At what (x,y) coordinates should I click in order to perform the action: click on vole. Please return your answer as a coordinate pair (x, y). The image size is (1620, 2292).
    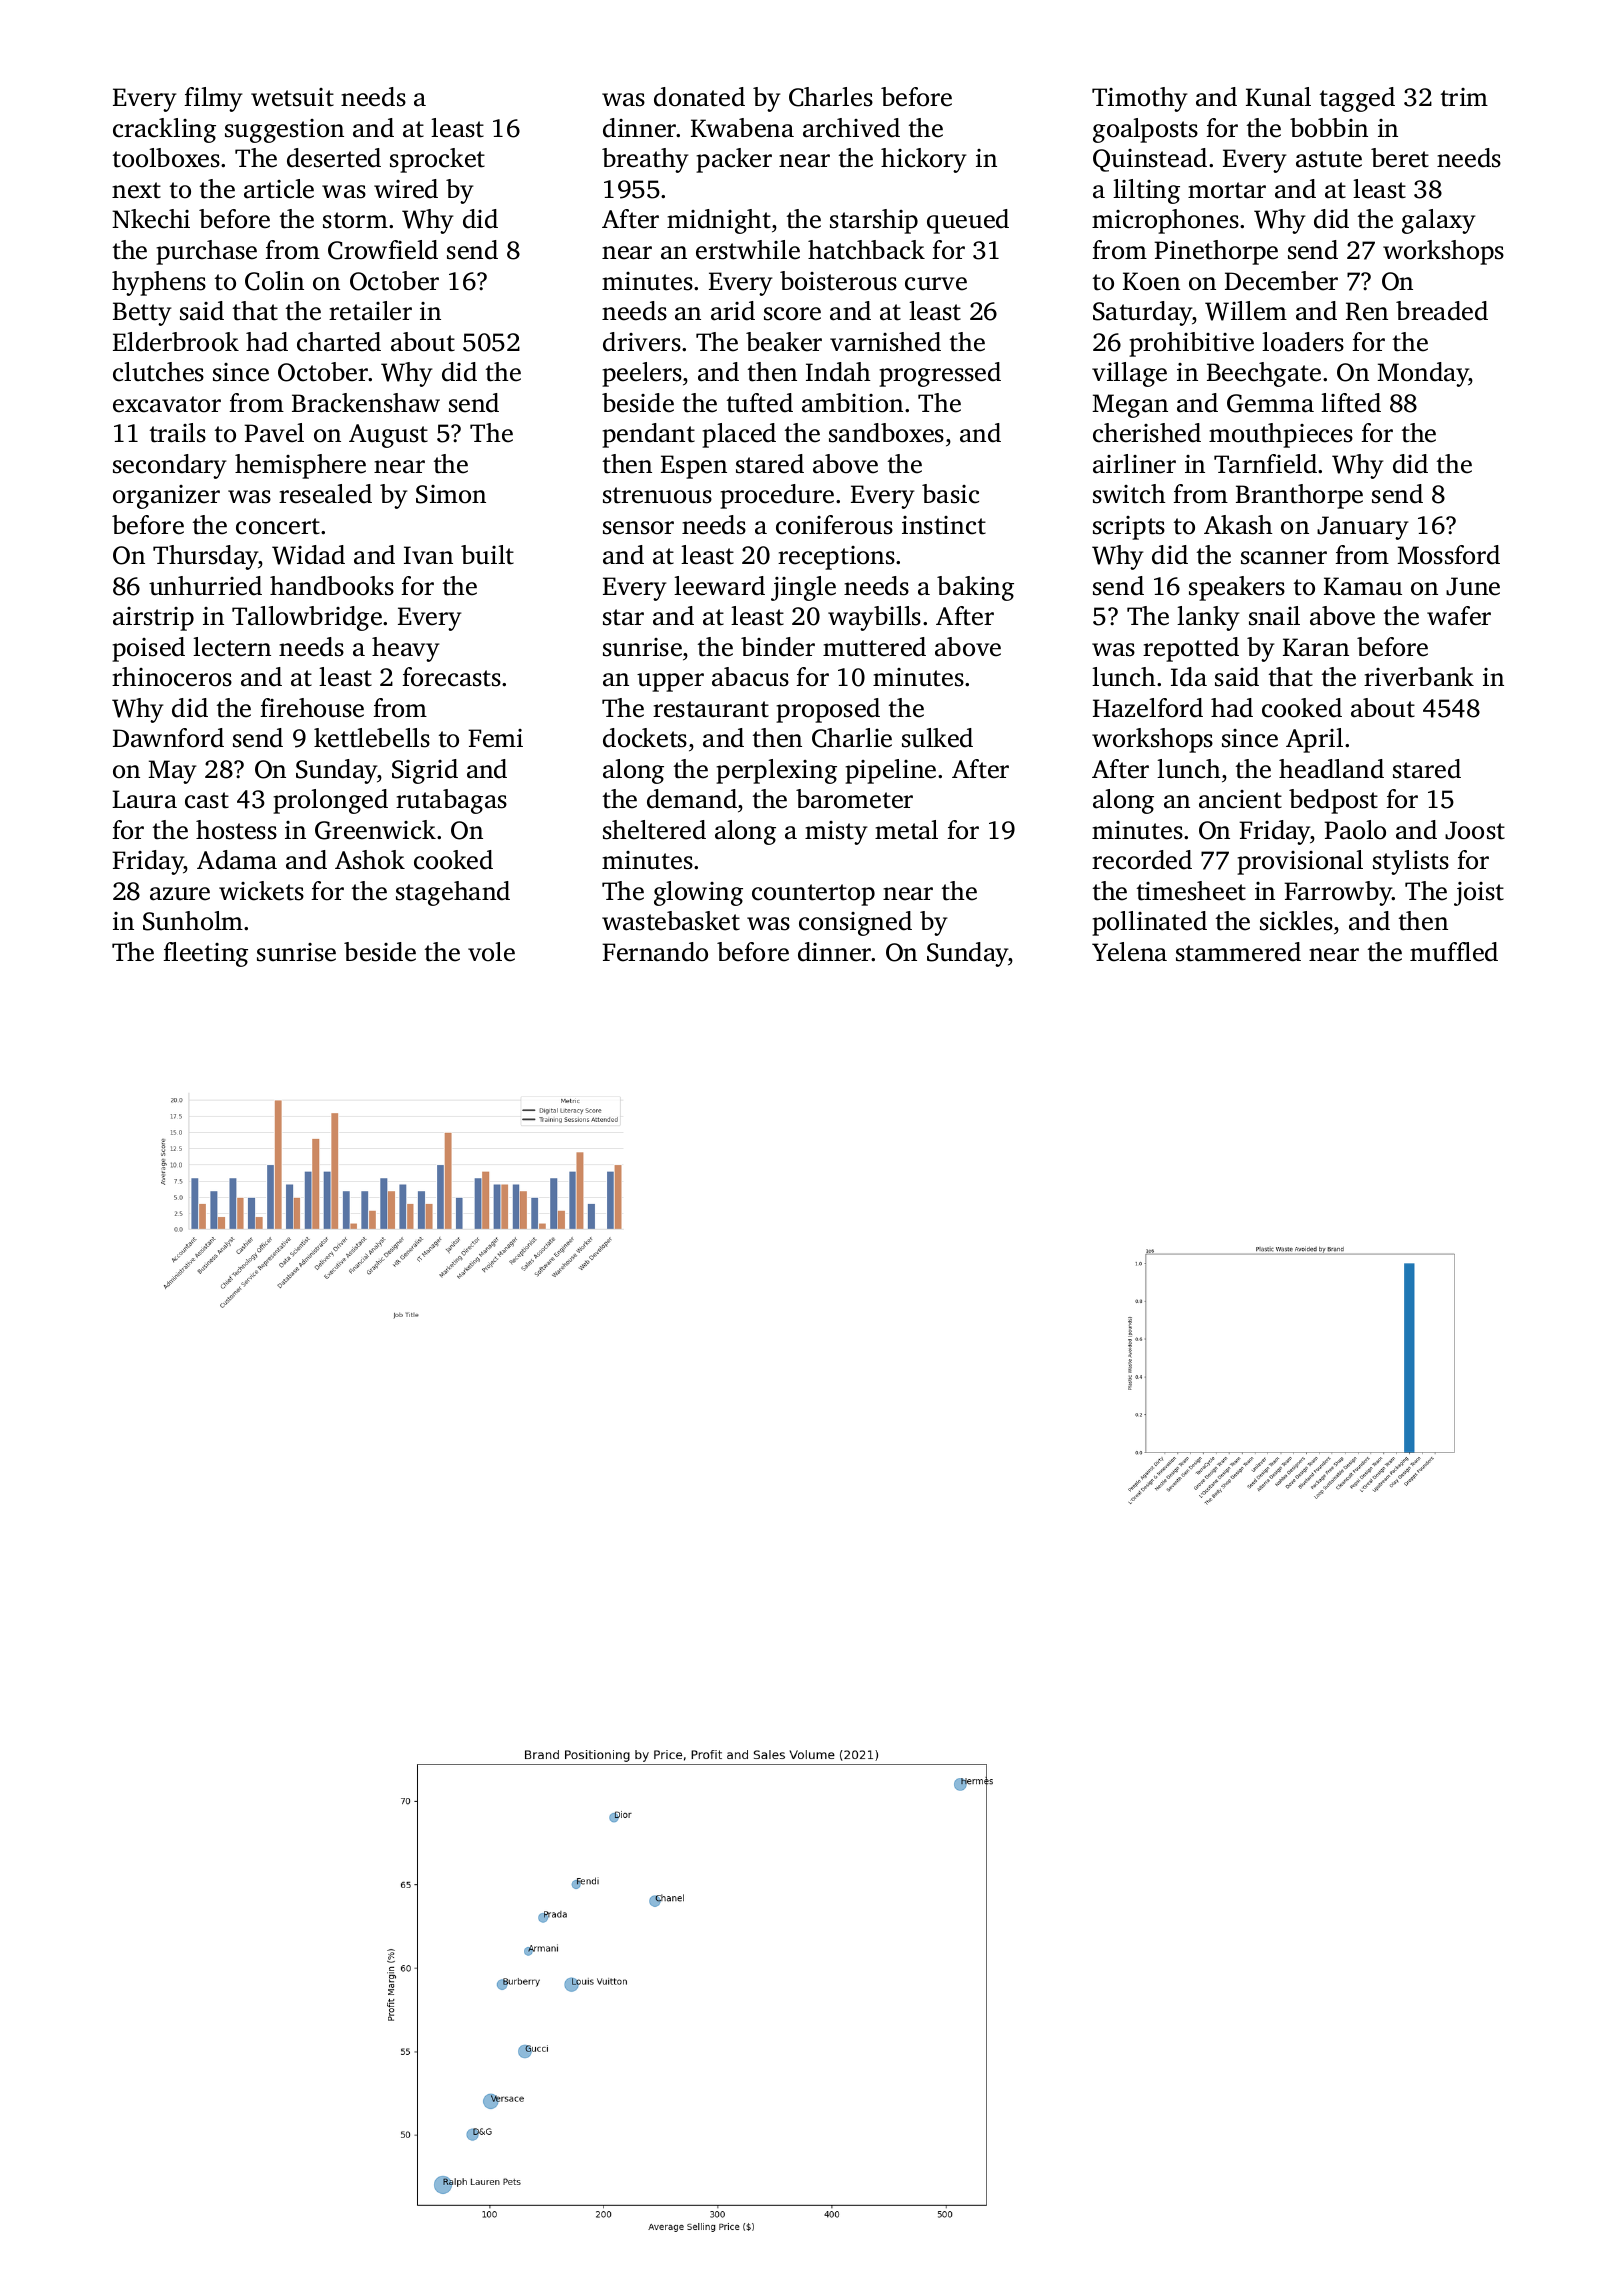
    Looking at the image, I should click on (491, 952).
